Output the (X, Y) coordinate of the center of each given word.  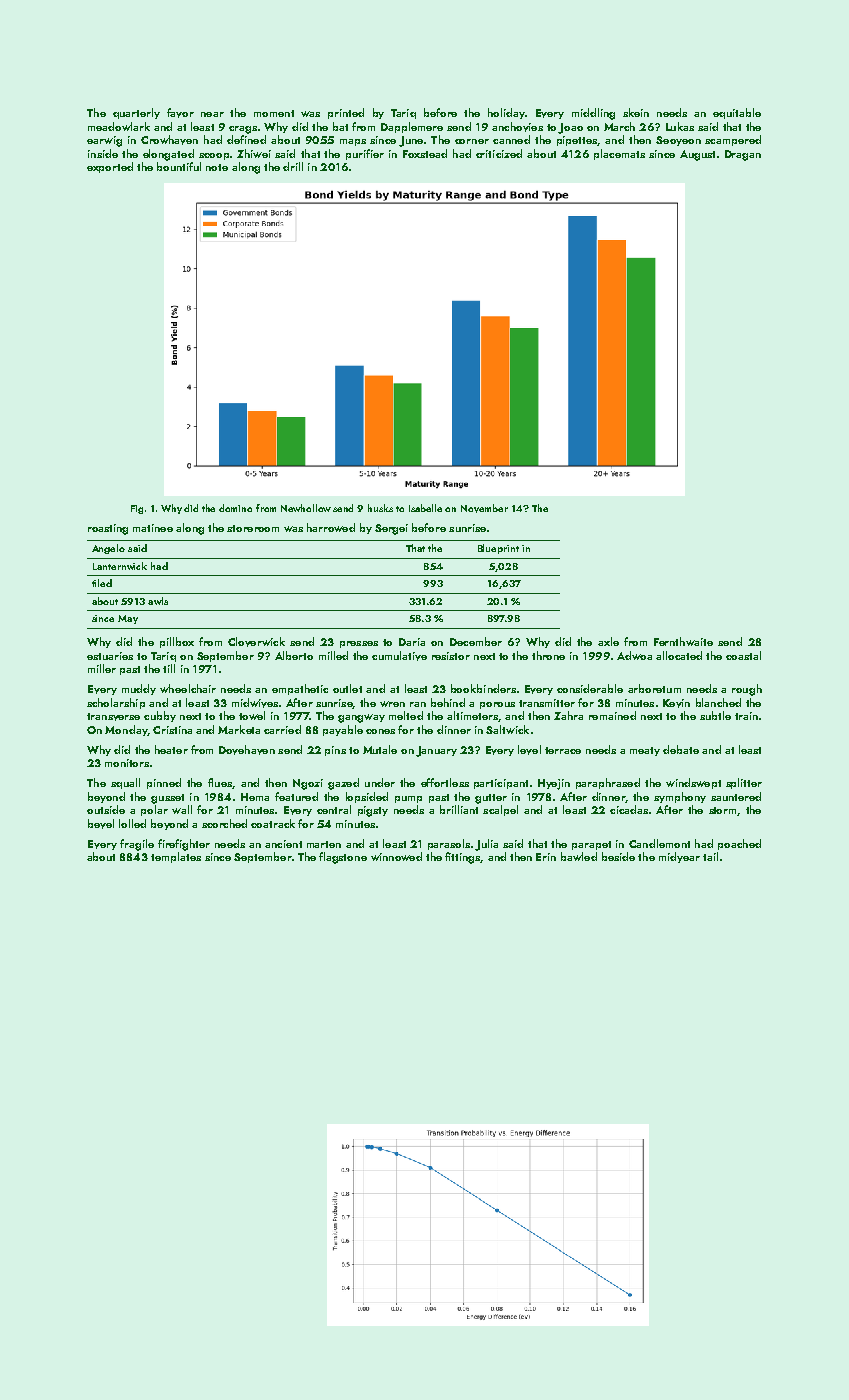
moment (274, 113)
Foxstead (425, 153)
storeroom (253, 528)
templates (176, 857)
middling (593, 114)
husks (380, 508)
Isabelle (425, 508)
